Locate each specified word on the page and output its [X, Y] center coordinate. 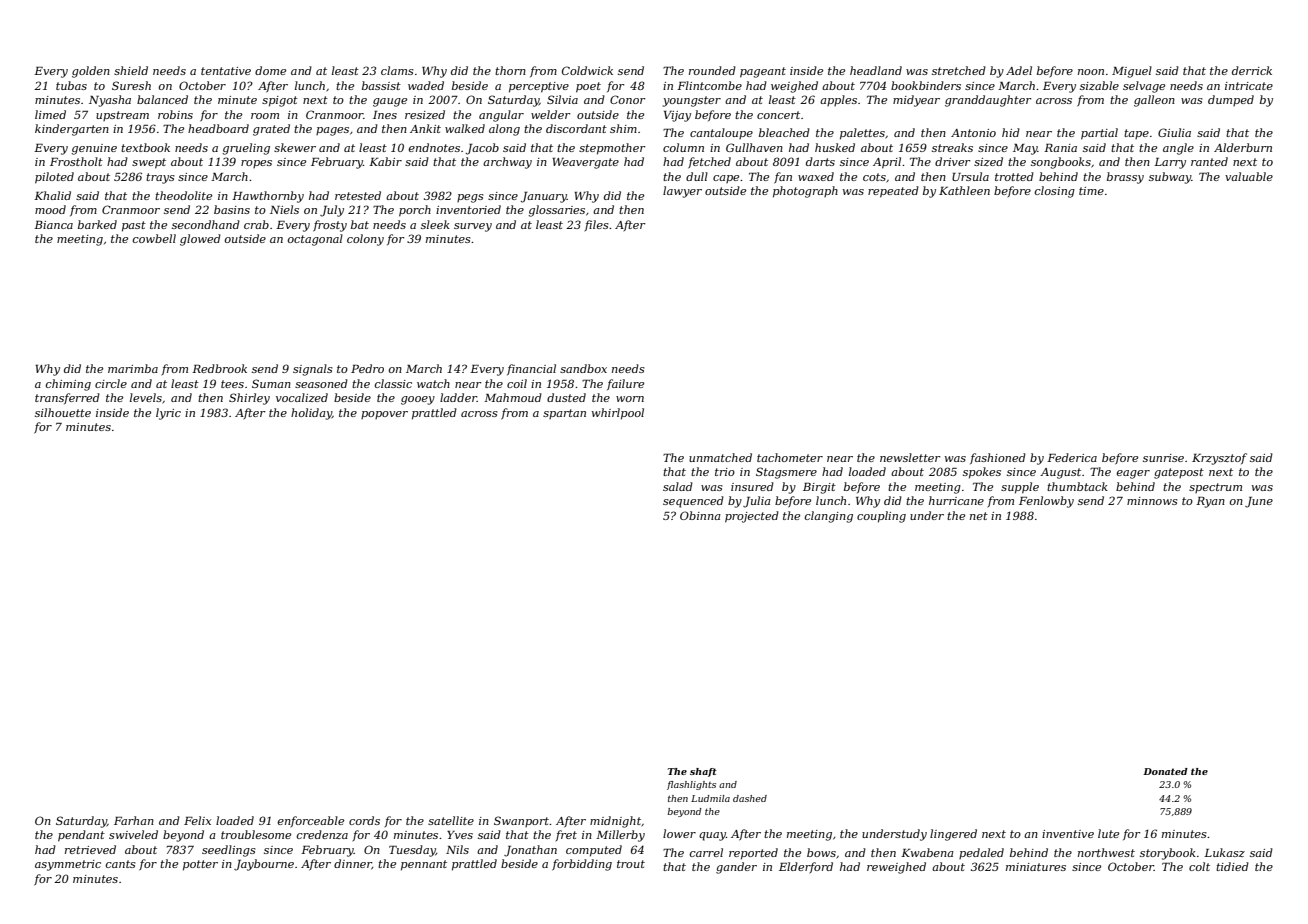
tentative [226, 71]
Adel [1019, 70]
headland [876, 70]
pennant [424, 865]
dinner [353, 864]
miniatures [1036, 867]
